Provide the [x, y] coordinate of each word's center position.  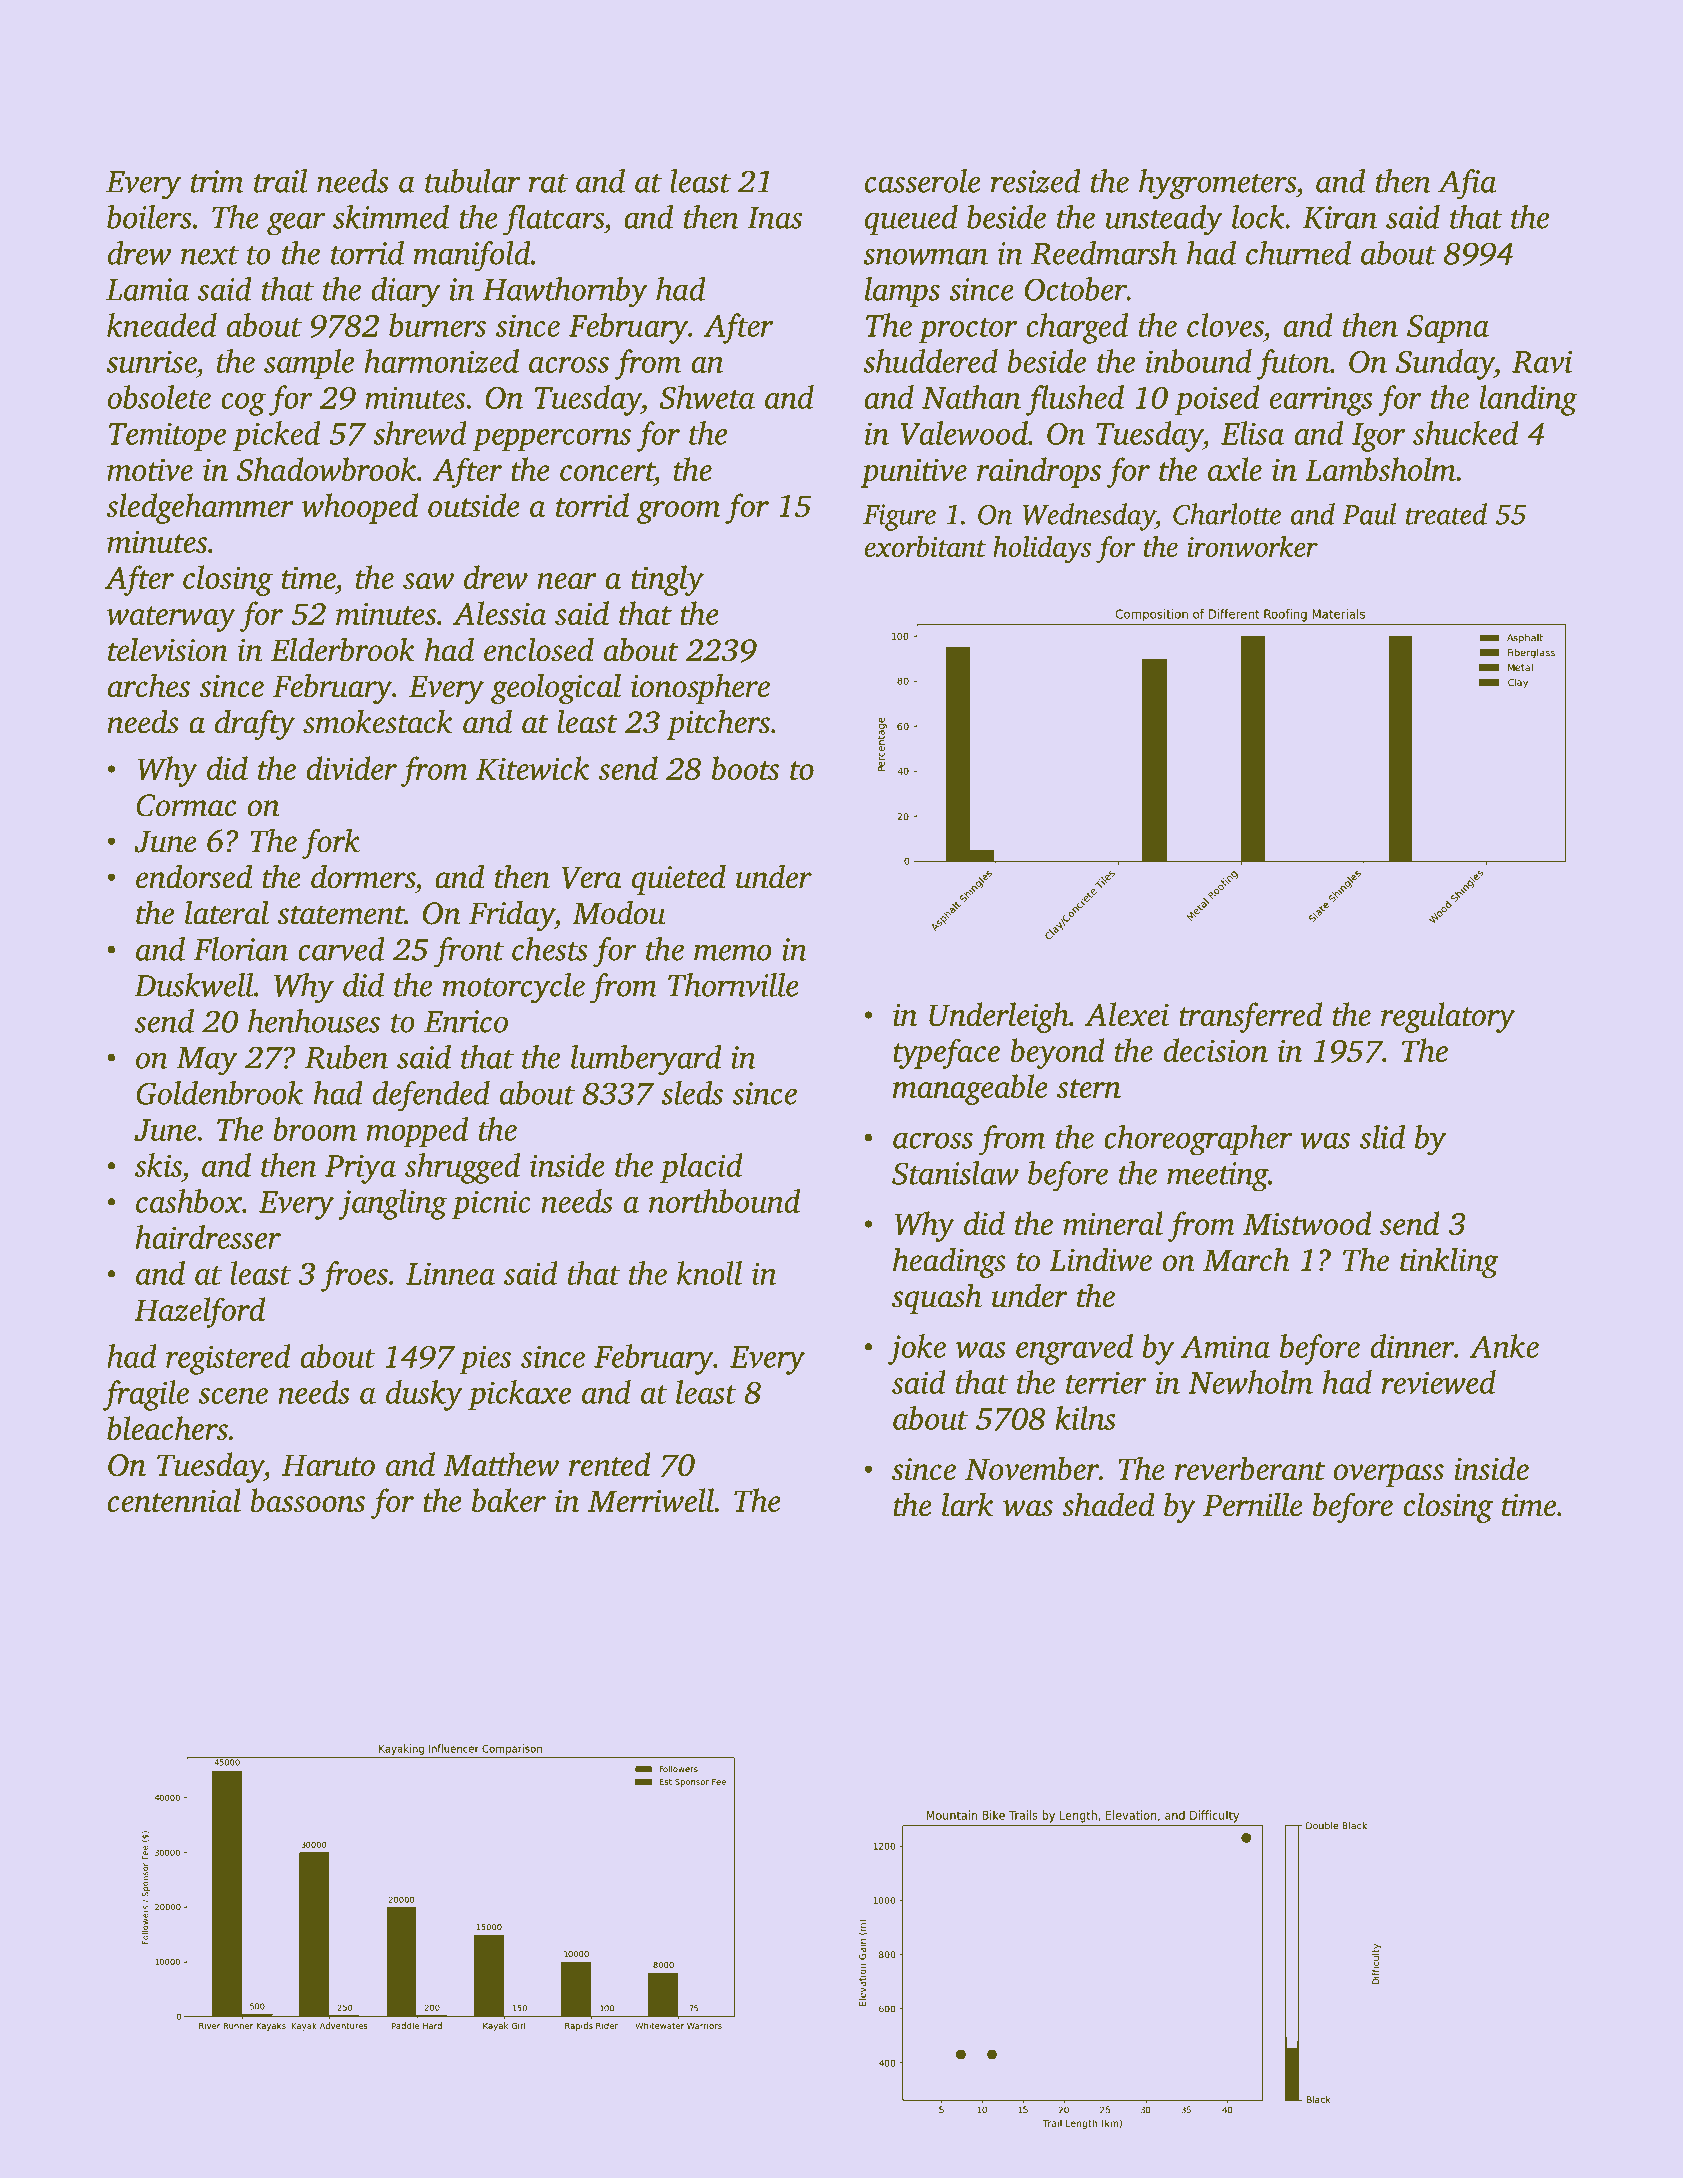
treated [1446, 514]
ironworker [1252, 546]
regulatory [1448, 1017]
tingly [667, 580]
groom [678, 512]
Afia [1467, 184]
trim [217, 181]
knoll [709, 1273]
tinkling [1449, 1262]
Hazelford [199, 1312]
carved [341, 949]
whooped [359, 508]
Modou [618, 912]
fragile [146, 1395]
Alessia [500, 613]
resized [1036, 181]
